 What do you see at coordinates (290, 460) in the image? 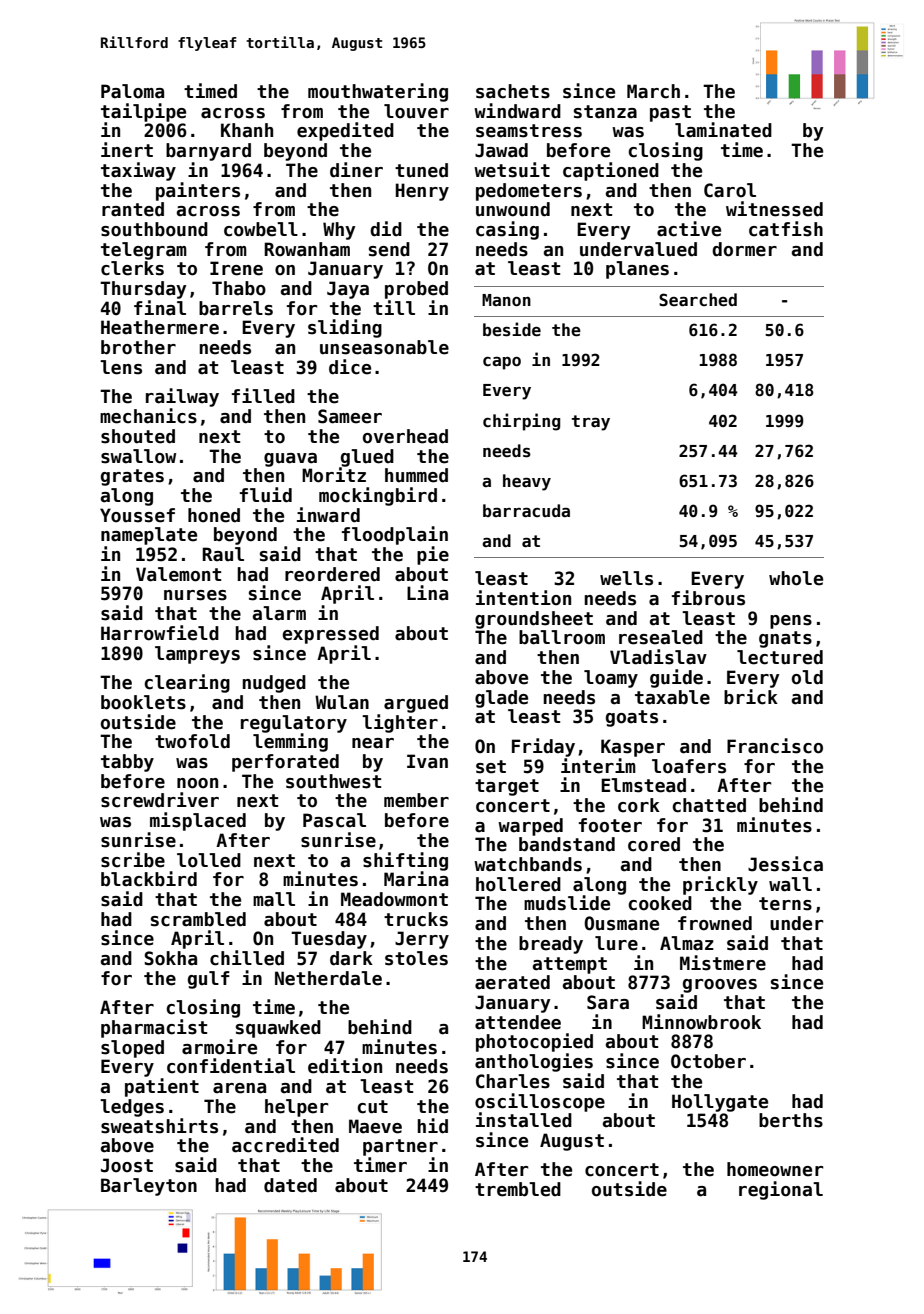
I see `guava` at bounding box center [290, 460].
